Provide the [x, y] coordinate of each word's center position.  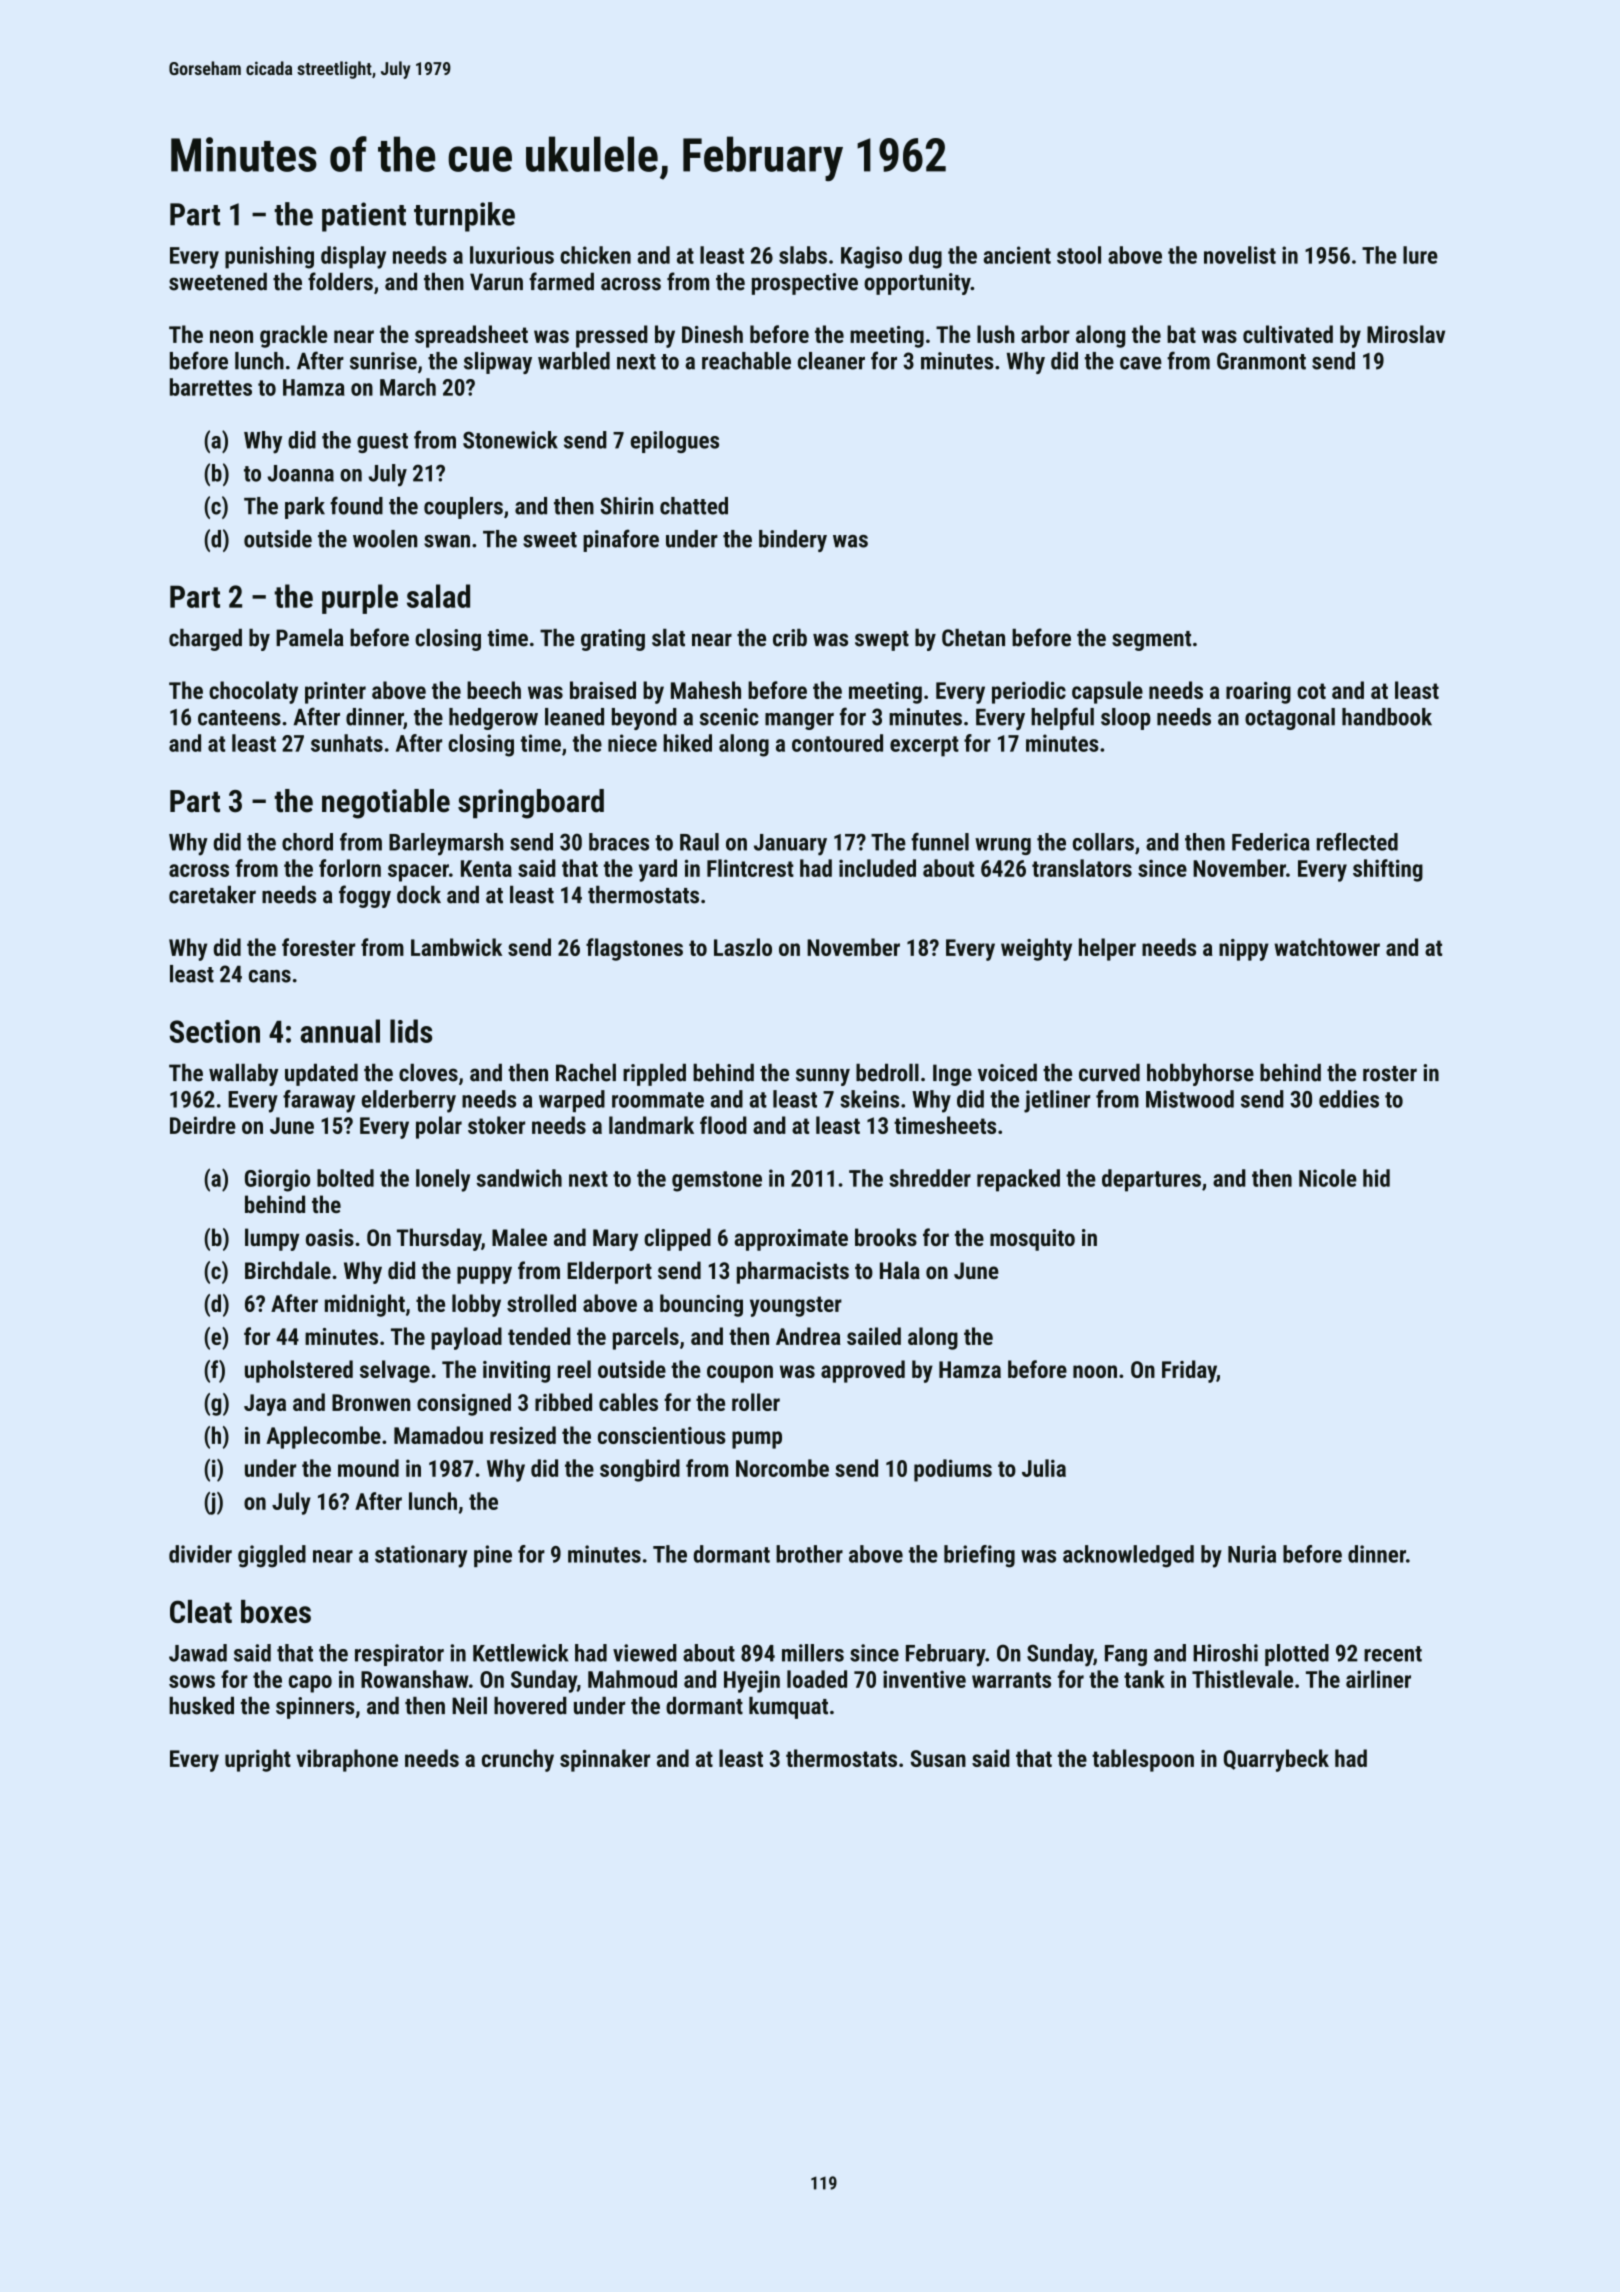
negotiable [386, 804]
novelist [1240, 255]
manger [799, 721]
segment [1151, 641]
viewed [645, 1653]
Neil [469, 1706]
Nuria [1252, 1554]
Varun [496, 282]
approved [863, 1371]
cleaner [831, 361]
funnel [940, 842]
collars [1103, 842]
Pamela [310, 638]
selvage [395, 1371]
